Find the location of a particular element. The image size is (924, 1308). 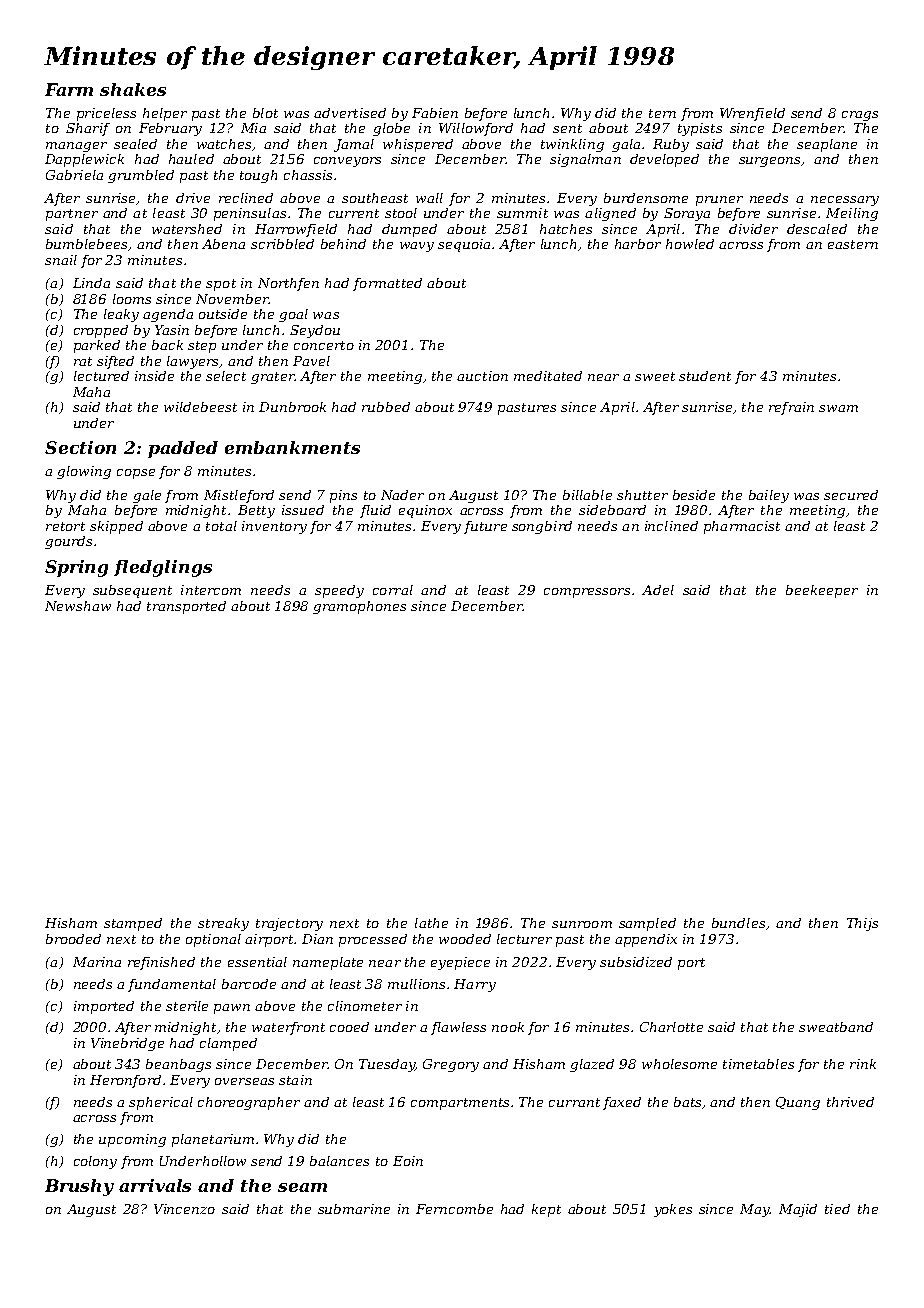

meditated is located at coordinates (548, 376).
